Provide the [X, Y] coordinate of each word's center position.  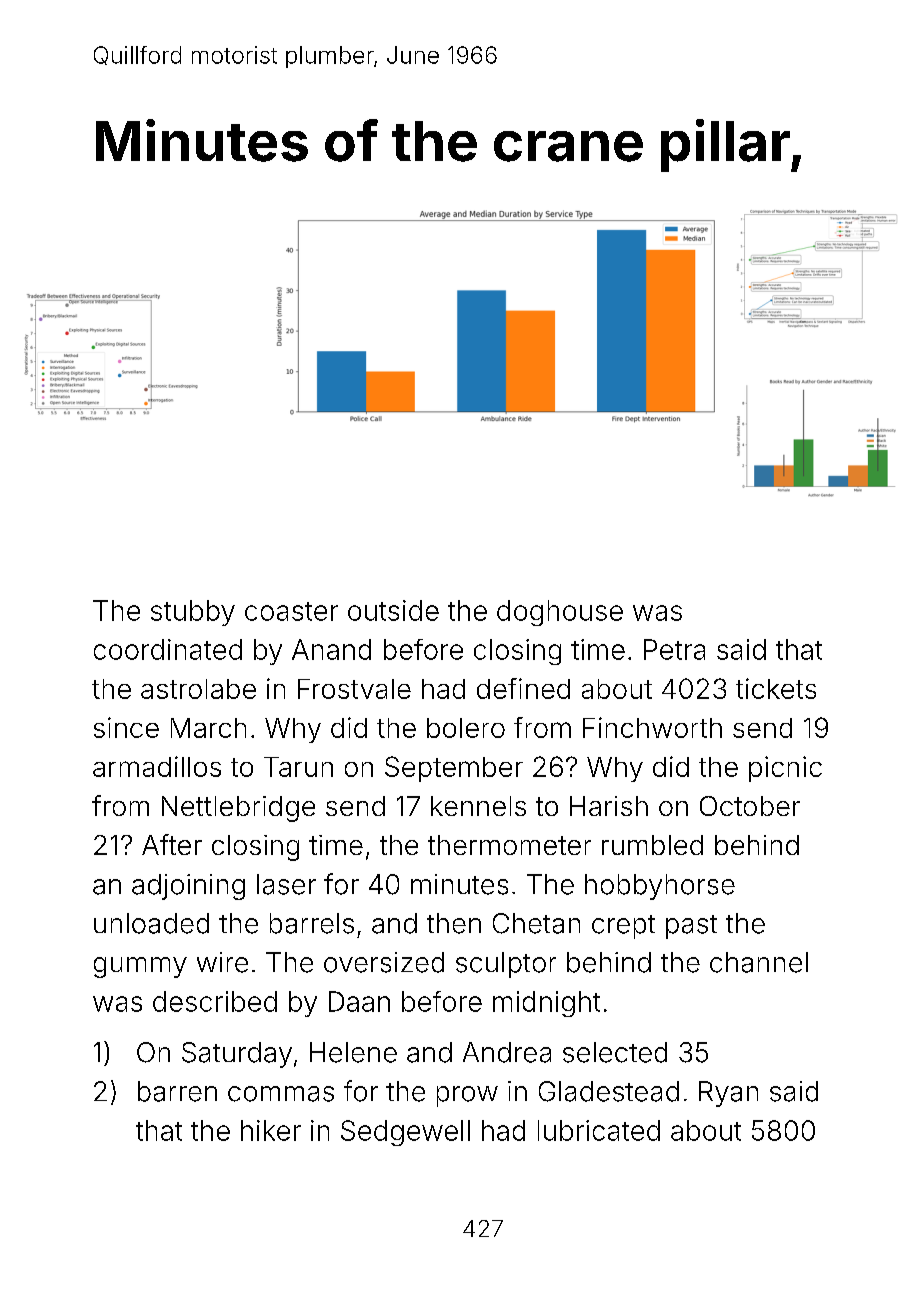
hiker [271, 1130]
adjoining [188, 887]
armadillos [157, 766]
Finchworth [652, 727]
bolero [466, 728]
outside [393, 610]
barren [177, 1091]
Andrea [507, 1052]
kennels [478, 806]
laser [286, 884]
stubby [193, 613]
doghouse [560, 613]
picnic [785, 769]
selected [615, 1052]
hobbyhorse [660, 887]
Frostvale [354, 689]
